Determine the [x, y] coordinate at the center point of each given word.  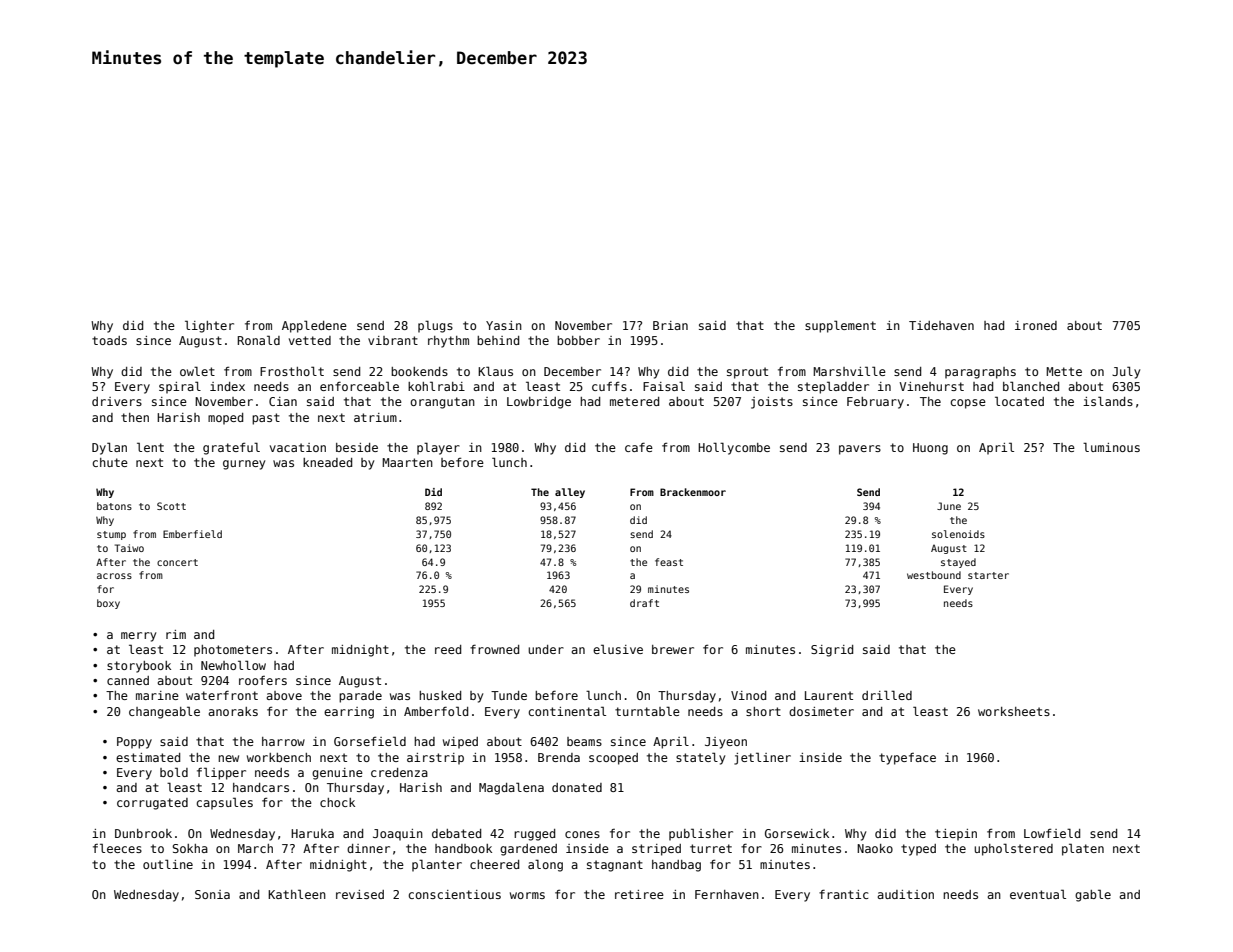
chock [337, 802]
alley [570, 493]
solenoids [958, 534]
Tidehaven [941, 325]
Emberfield [192, 534]
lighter [209, 326]
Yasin [504, 325]
